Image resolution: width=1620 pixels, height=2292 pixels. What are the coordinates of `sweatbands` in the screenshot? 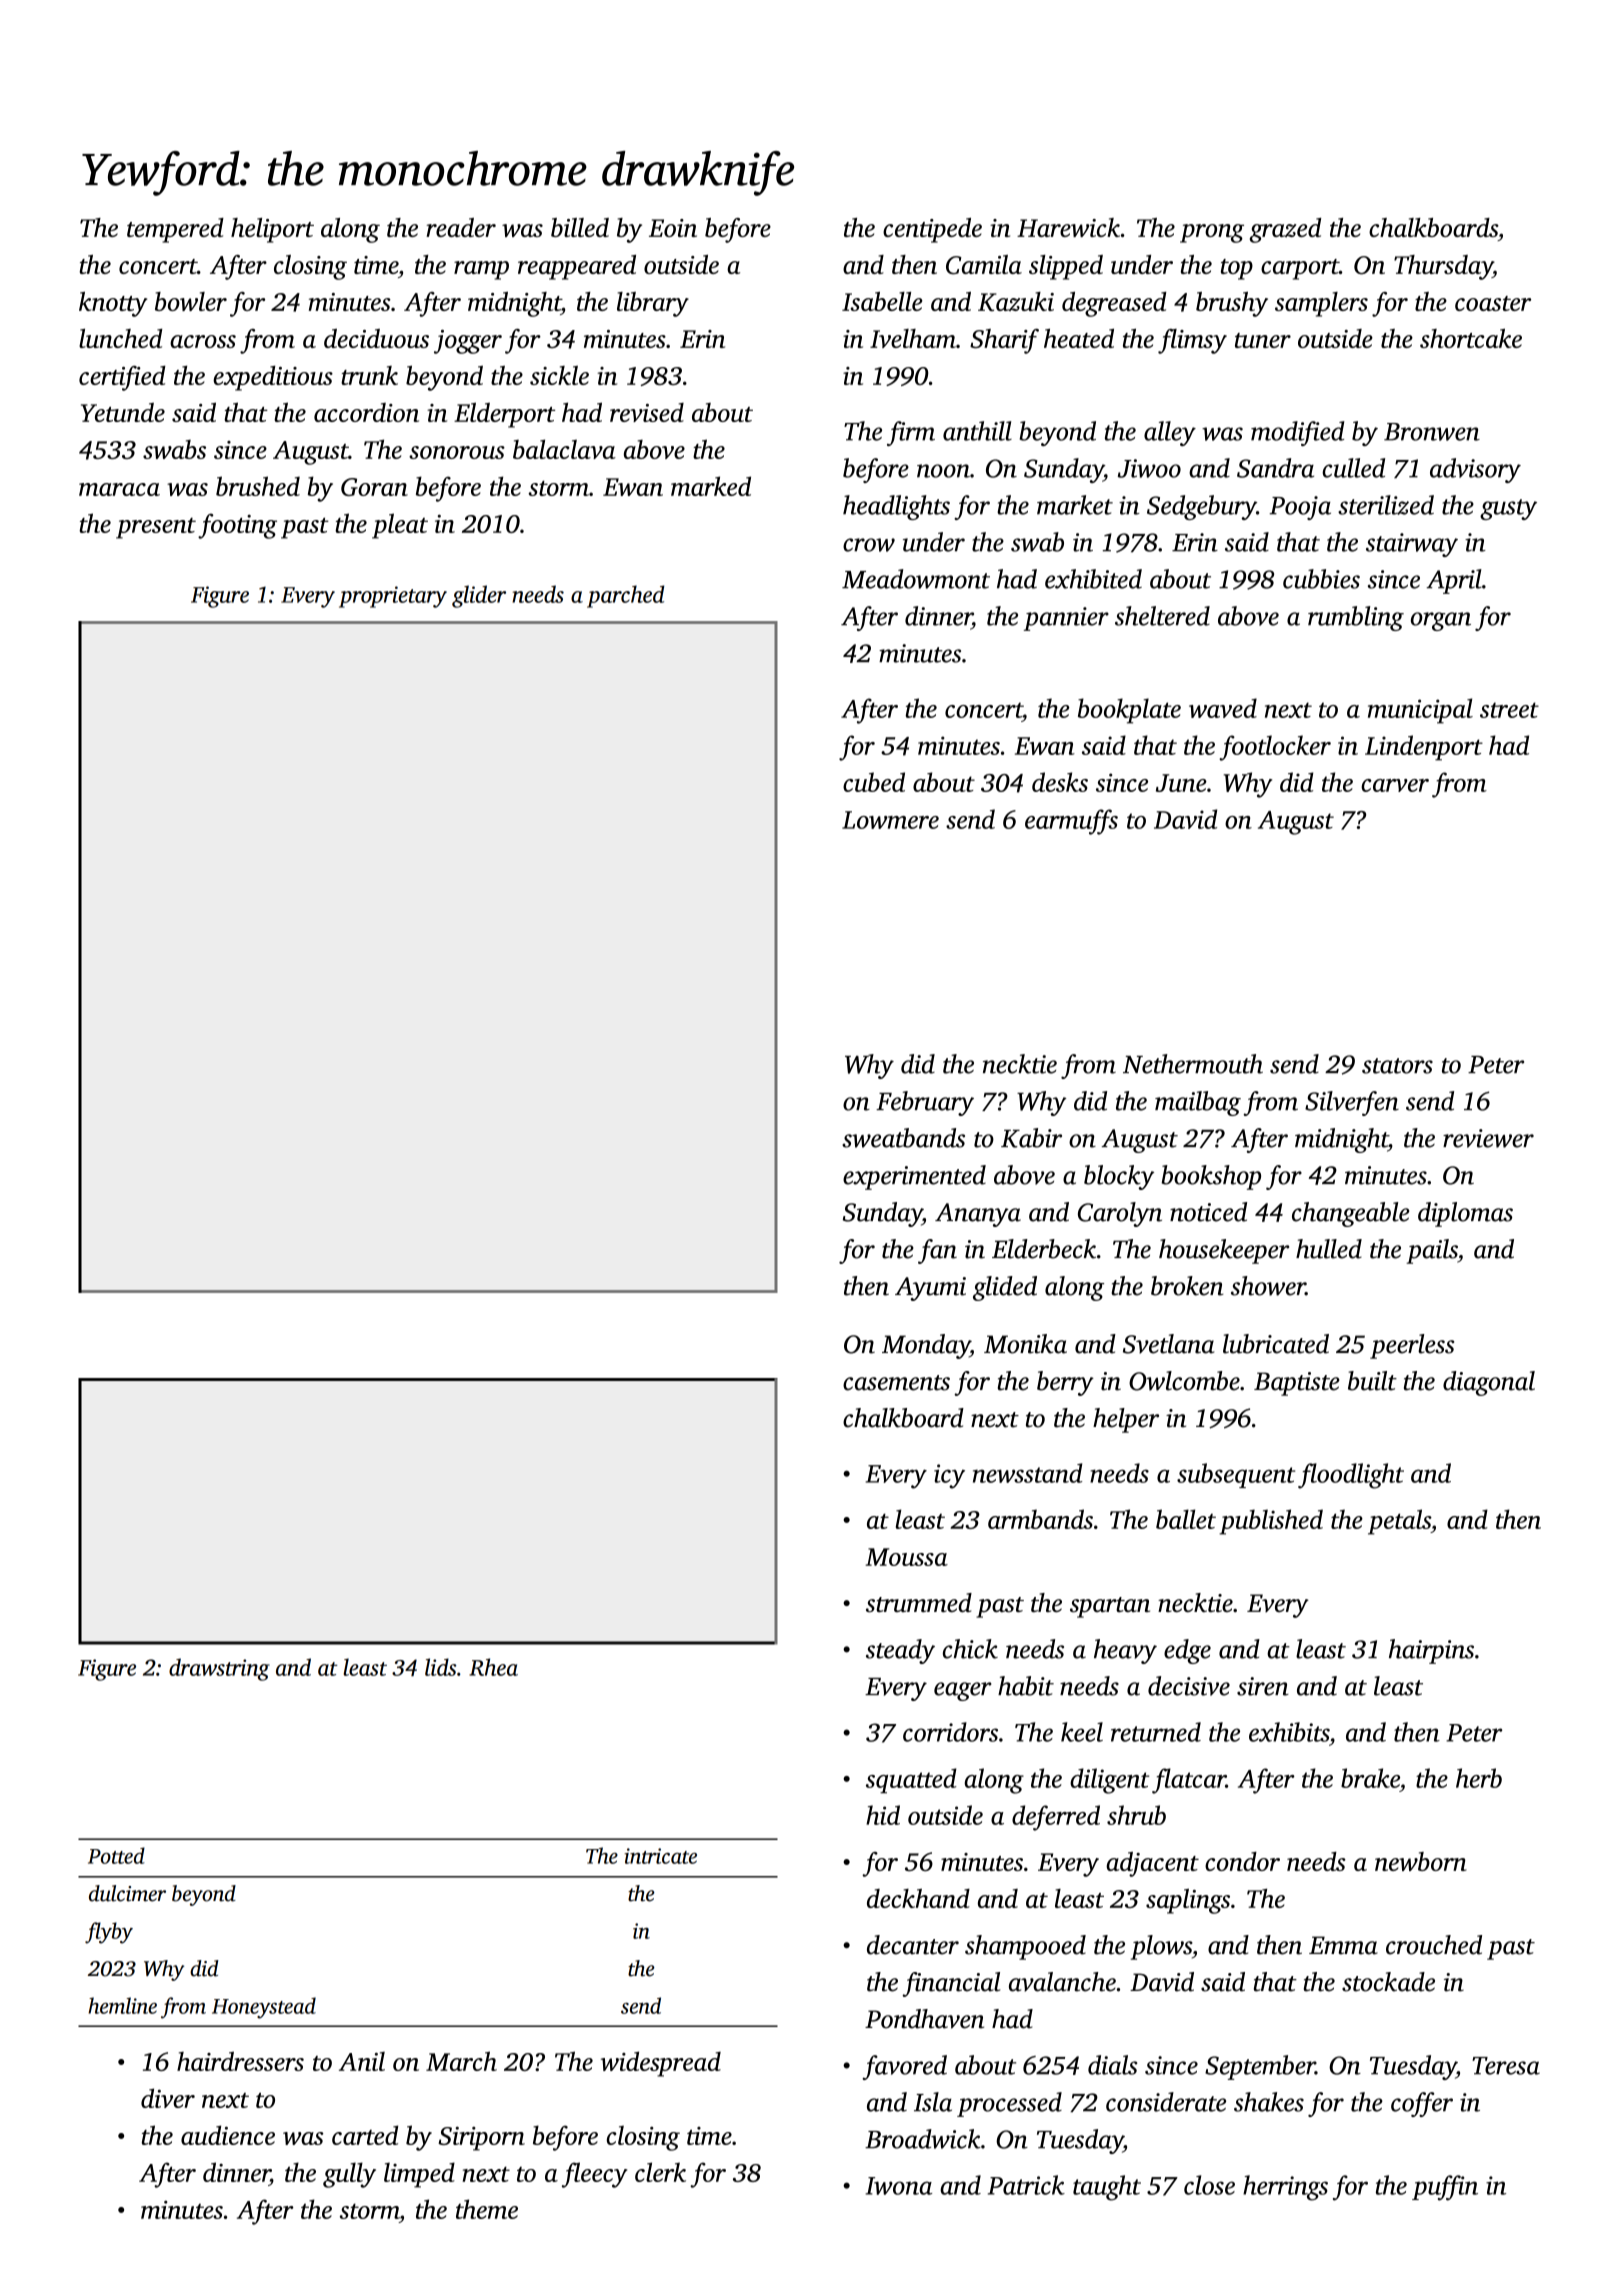 It's located at (903, 1138).
